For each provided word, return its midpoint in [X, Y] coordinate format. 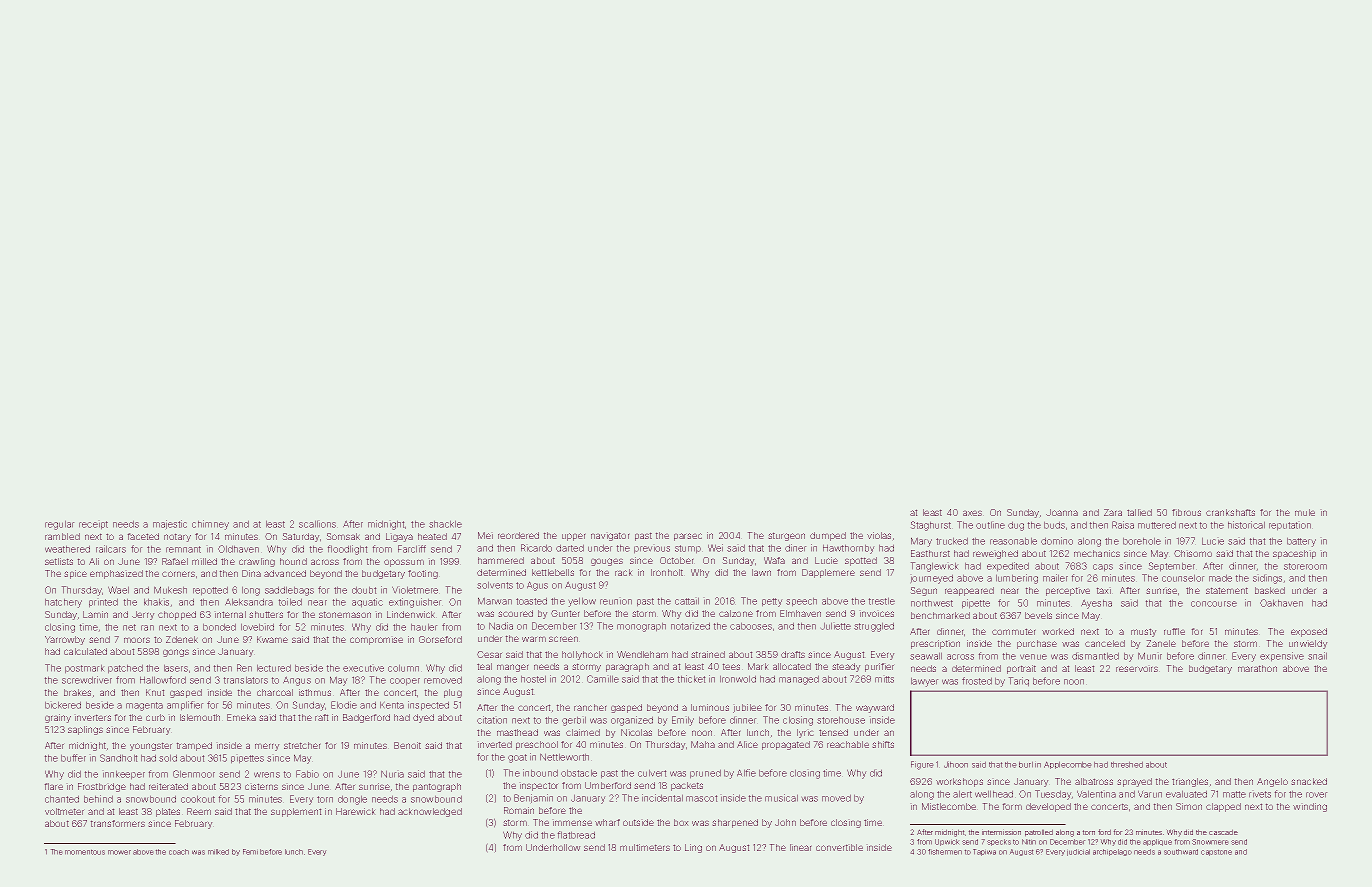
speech [801, 602]
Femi [250, 852]
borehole [1142, 541]
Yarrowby [65, 640]
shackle [445, 524]
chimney [210, 525]
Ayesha [1096, 604]
